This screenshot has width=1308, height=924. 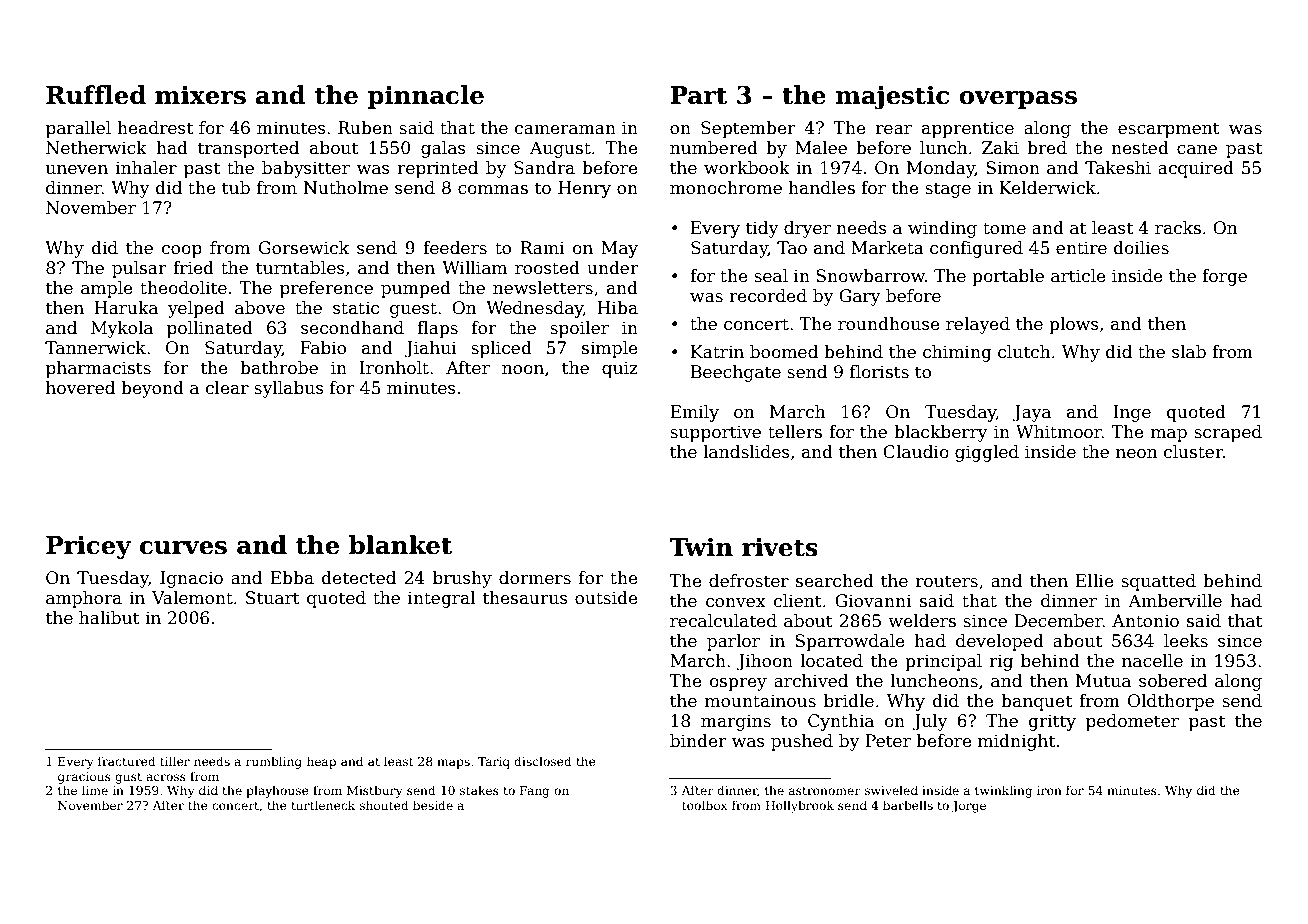 What do you see at coordinates (300, 268) in the screenshot?
I see `turntables` at bounding box center [300, 268].
